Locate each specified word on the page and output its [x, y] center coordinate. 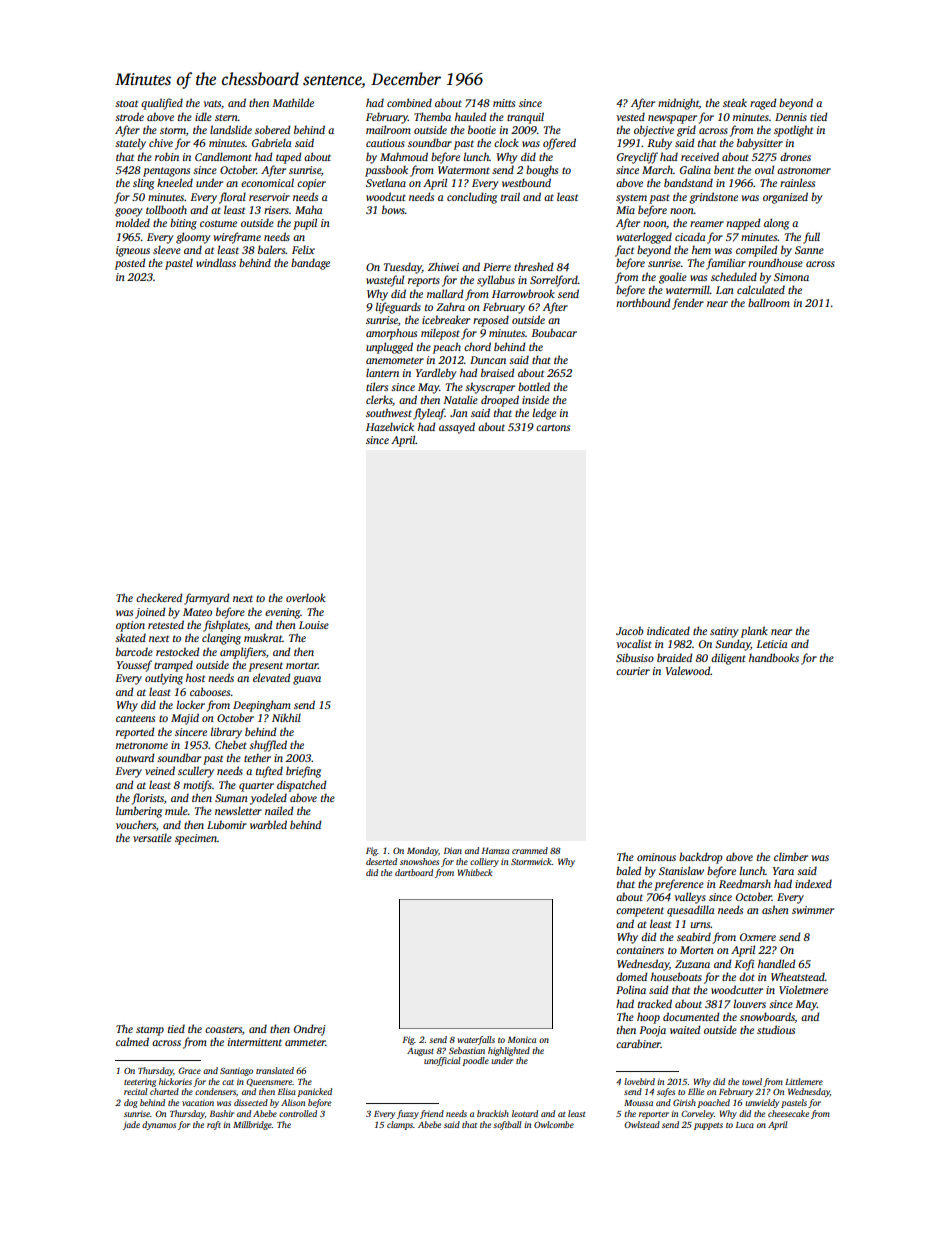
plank [754, 632]
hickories [175, 1081]
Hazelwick [390, 426]
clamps [400, 1125]
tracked [655, 1003]
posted [130, 264]
